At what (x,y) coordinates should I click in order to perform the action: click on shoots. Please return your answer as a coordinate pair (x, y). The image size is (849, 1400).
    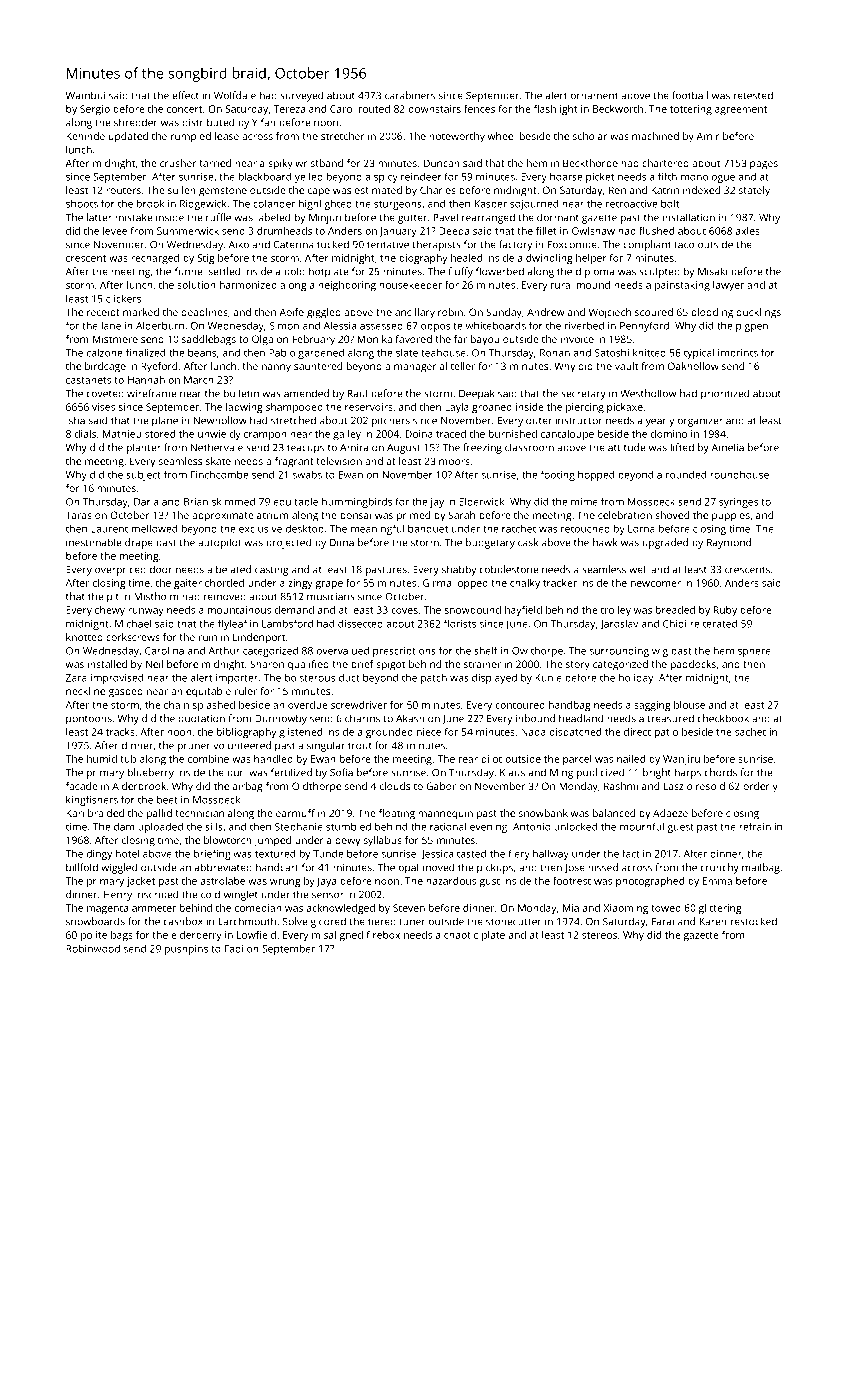
    Looking at the image, I should click on (82, 204).
